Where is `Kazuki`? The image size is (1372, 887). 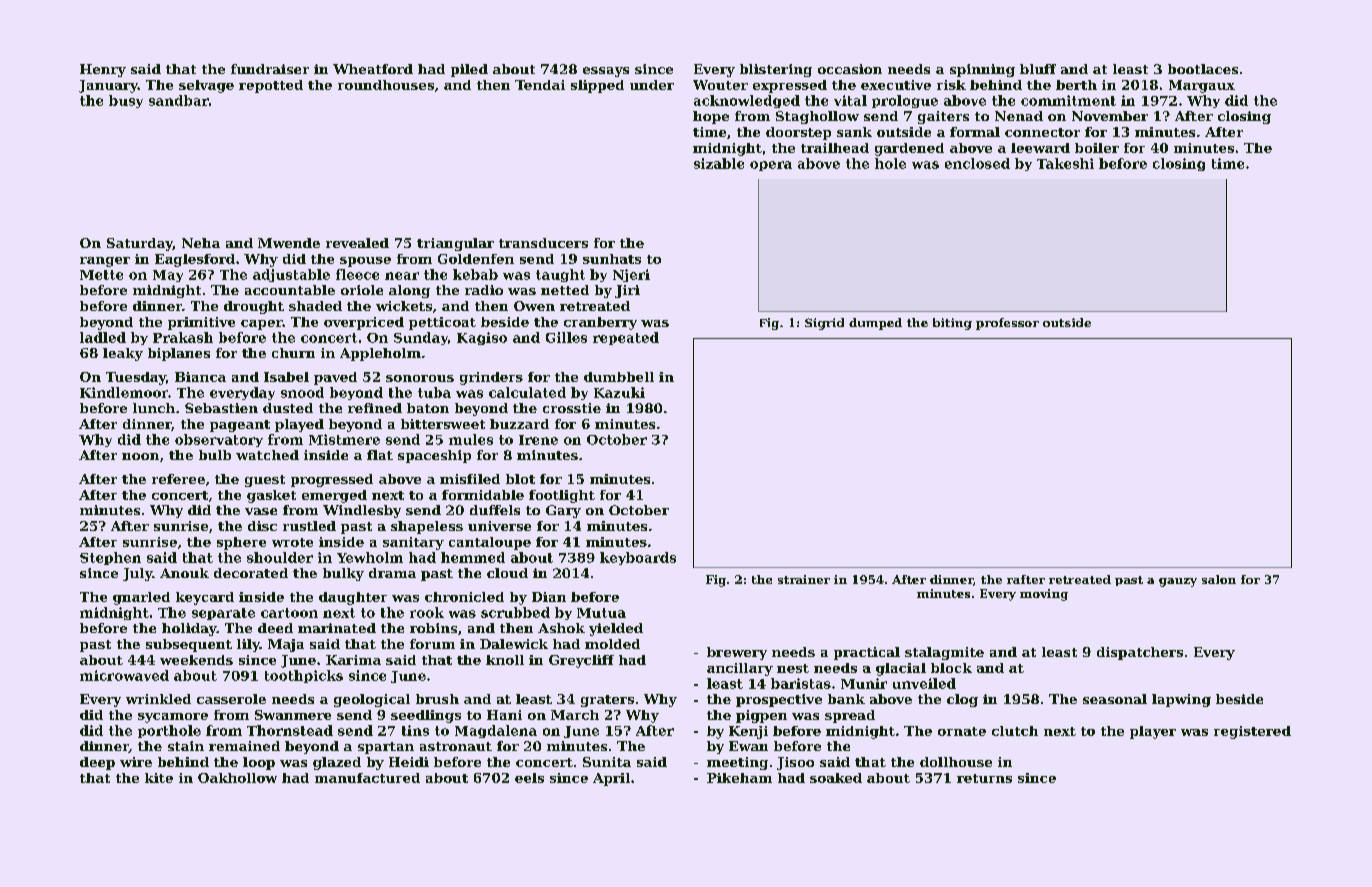 Kazuki is located at coordinates (619, 392).
